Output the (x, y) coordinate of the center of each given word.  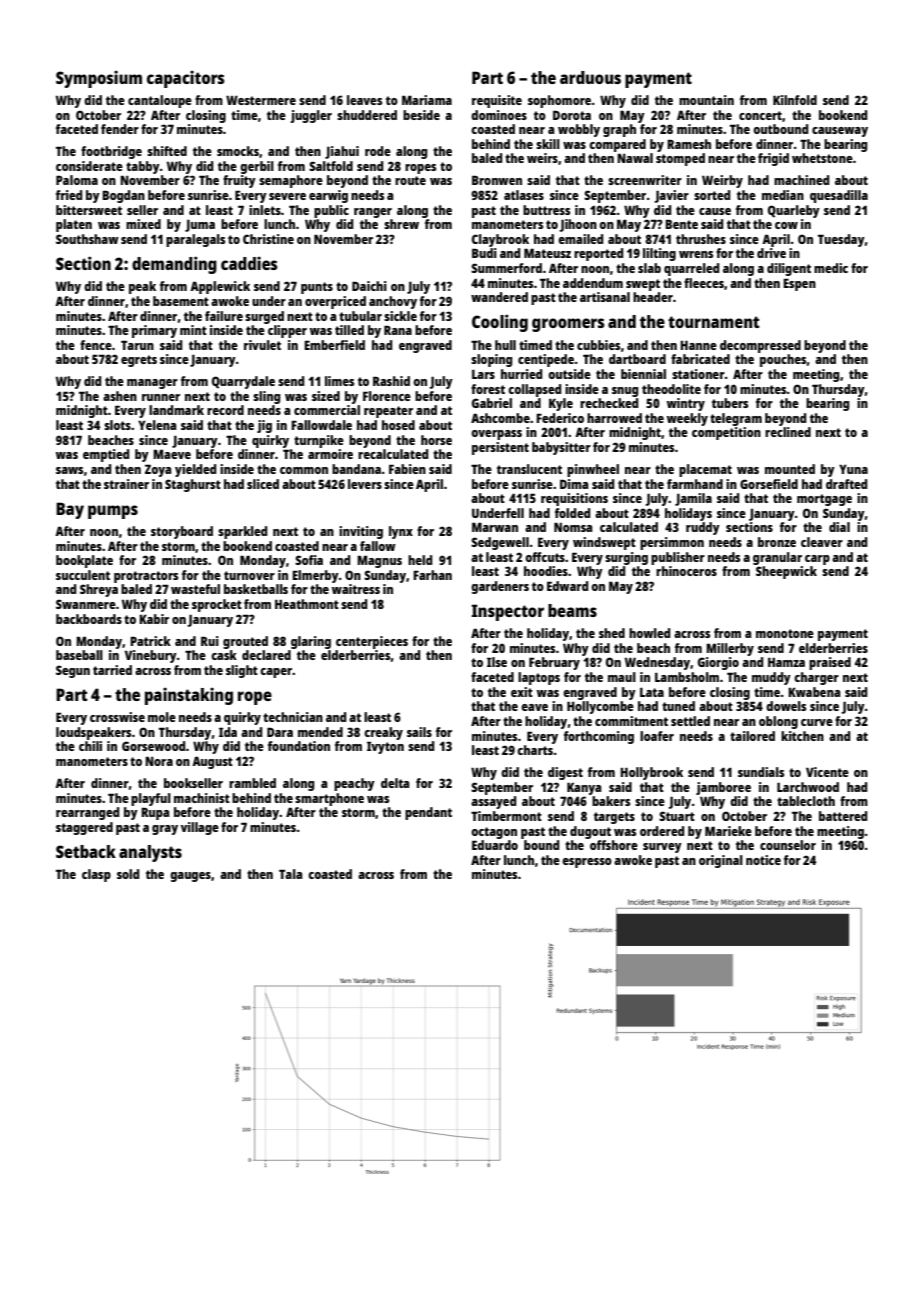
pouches (783, 360)
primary (154, 331)
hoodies (546, 571)
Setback (86, 851)
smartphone (329, 799)
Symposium (99, 79)
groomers (568, 325)
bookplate (84, 561)
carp (817, 560)
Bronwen (497, 180)
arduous (590, 77)
